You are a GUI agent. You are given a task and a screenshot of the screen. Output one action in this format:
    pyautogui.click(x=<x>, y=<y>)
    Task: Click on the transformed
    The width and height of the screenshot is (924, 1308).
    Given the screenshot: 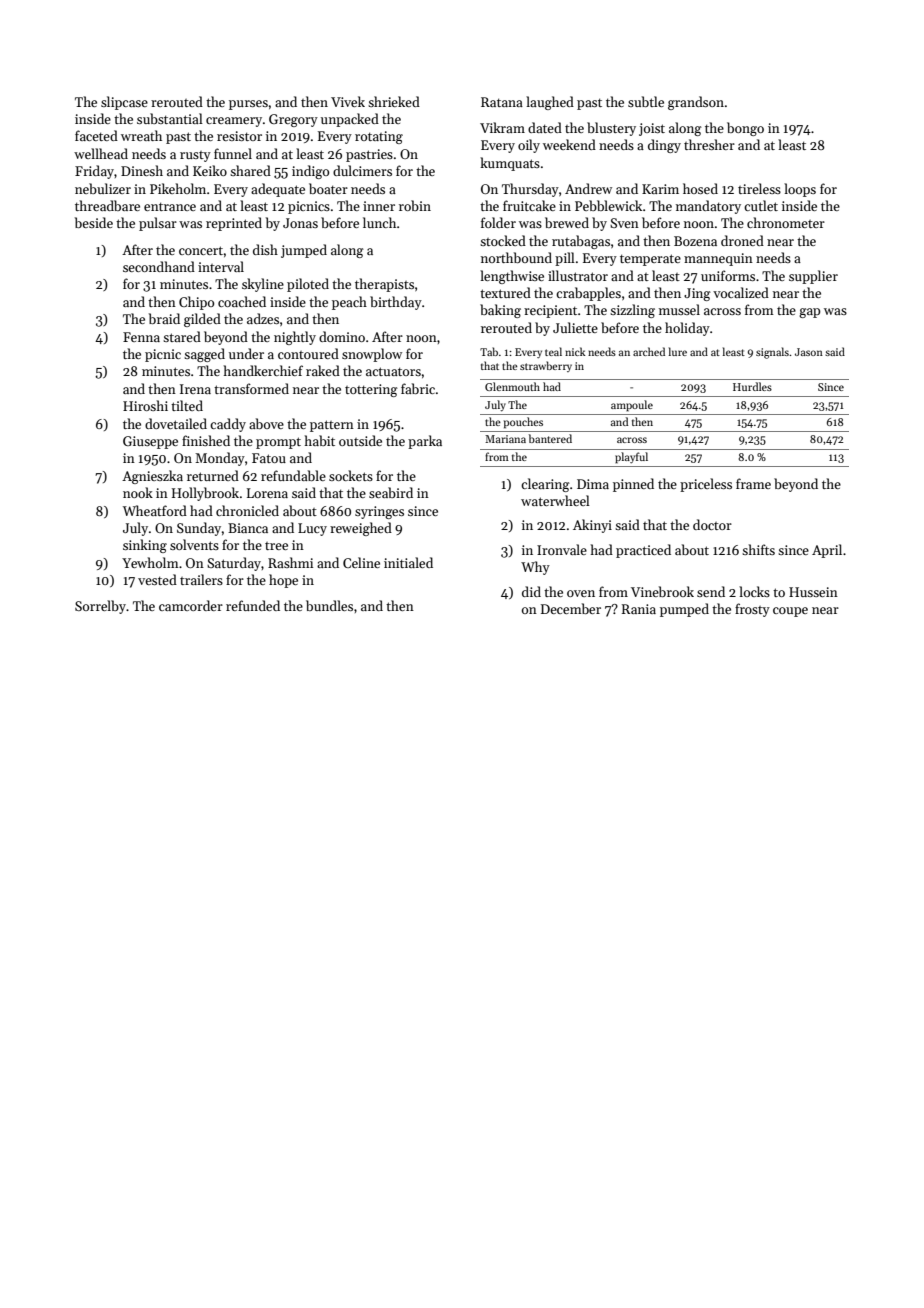 What is the action you would take?
    pyautogui.click(x=251, y=388)
